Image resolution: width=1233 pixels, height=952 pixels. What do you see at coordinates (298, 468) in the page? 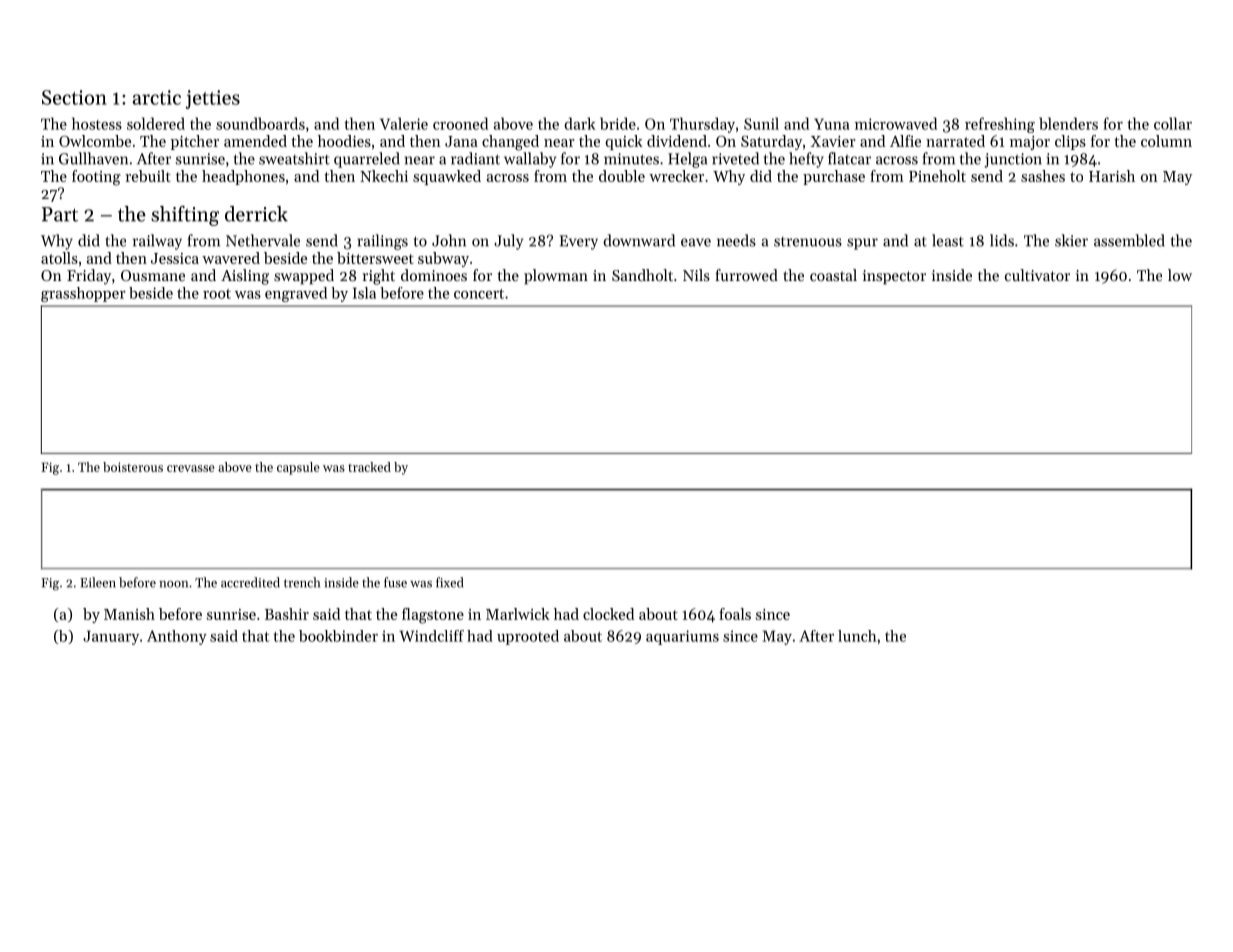
I see `capsule` at bounding box center [298, 468].
